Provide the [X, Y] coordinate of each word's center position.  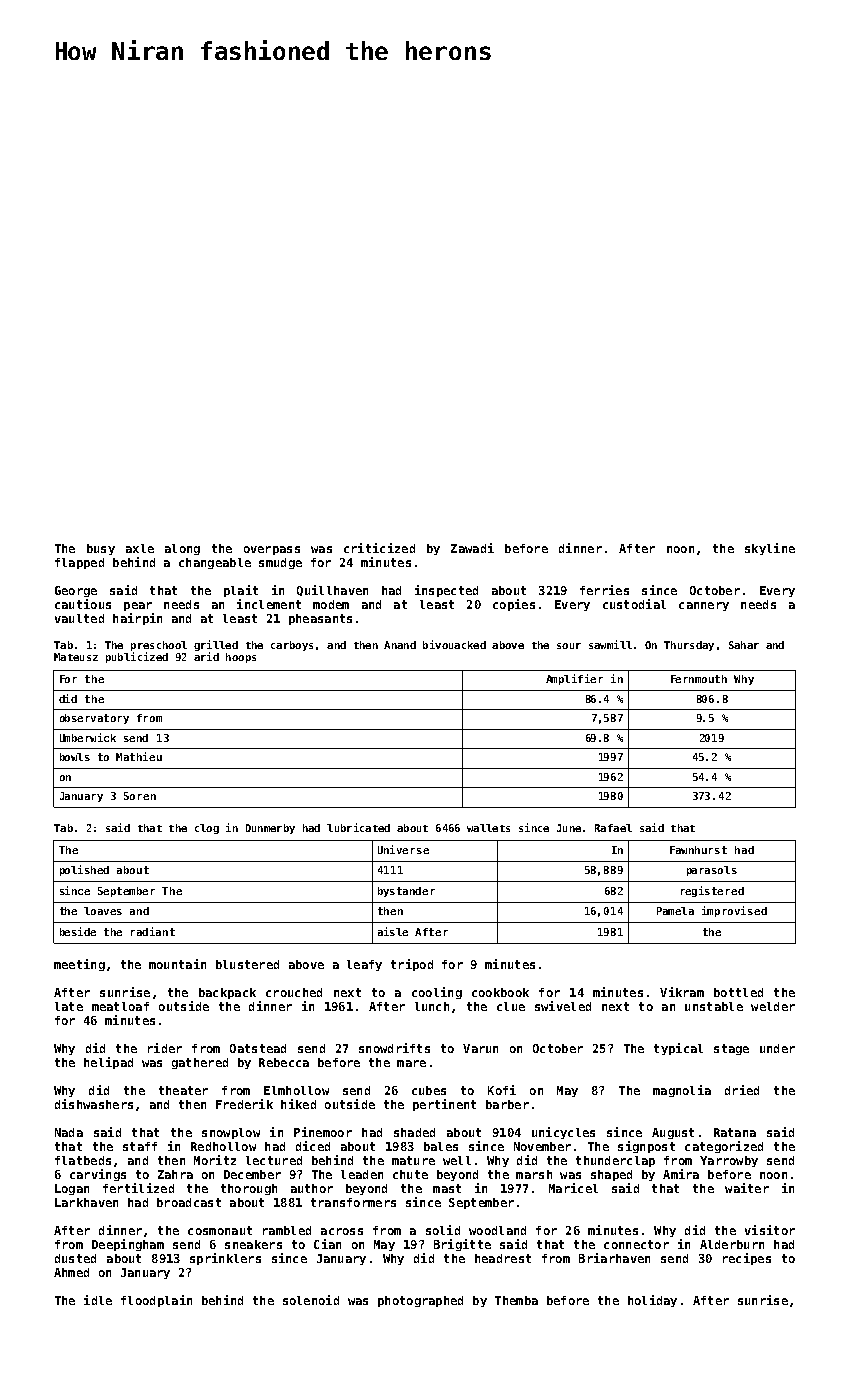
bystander [406, 892]
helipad [108, 1063]
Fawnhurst [698, 850]
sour [569, 646]
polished [84, 870]
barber [507, 1104]
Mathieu [139, 756]
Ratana [735, 1132]
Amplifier [574, 679]
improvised [734, 911]
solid [443, 1230]
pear [138, 606]
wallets [488, 828]
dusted [75, 1258]
